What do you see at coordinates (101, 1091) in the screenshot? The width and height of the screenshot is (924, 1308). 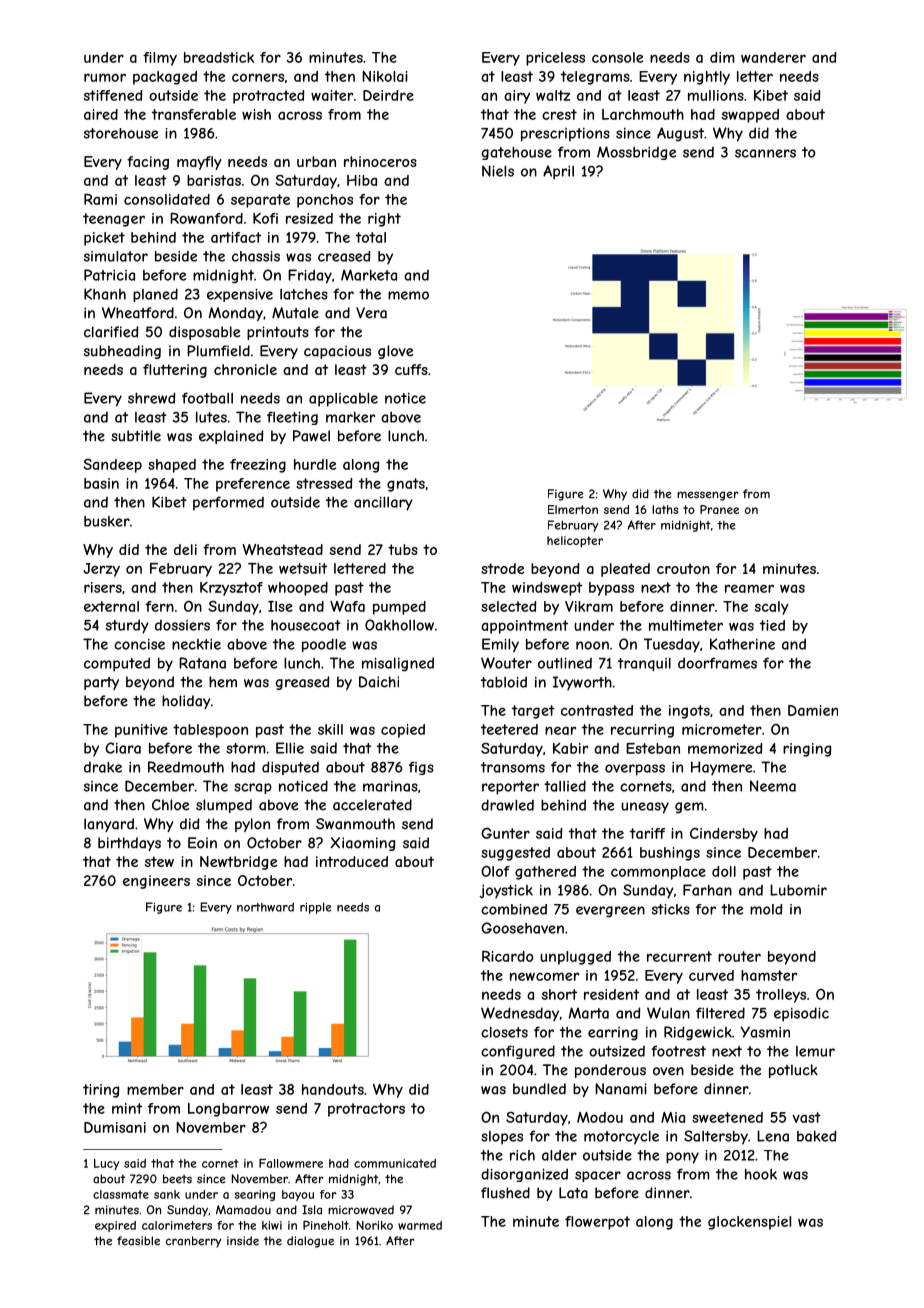 I see `tiring` at bounding box center [101, 1091].
